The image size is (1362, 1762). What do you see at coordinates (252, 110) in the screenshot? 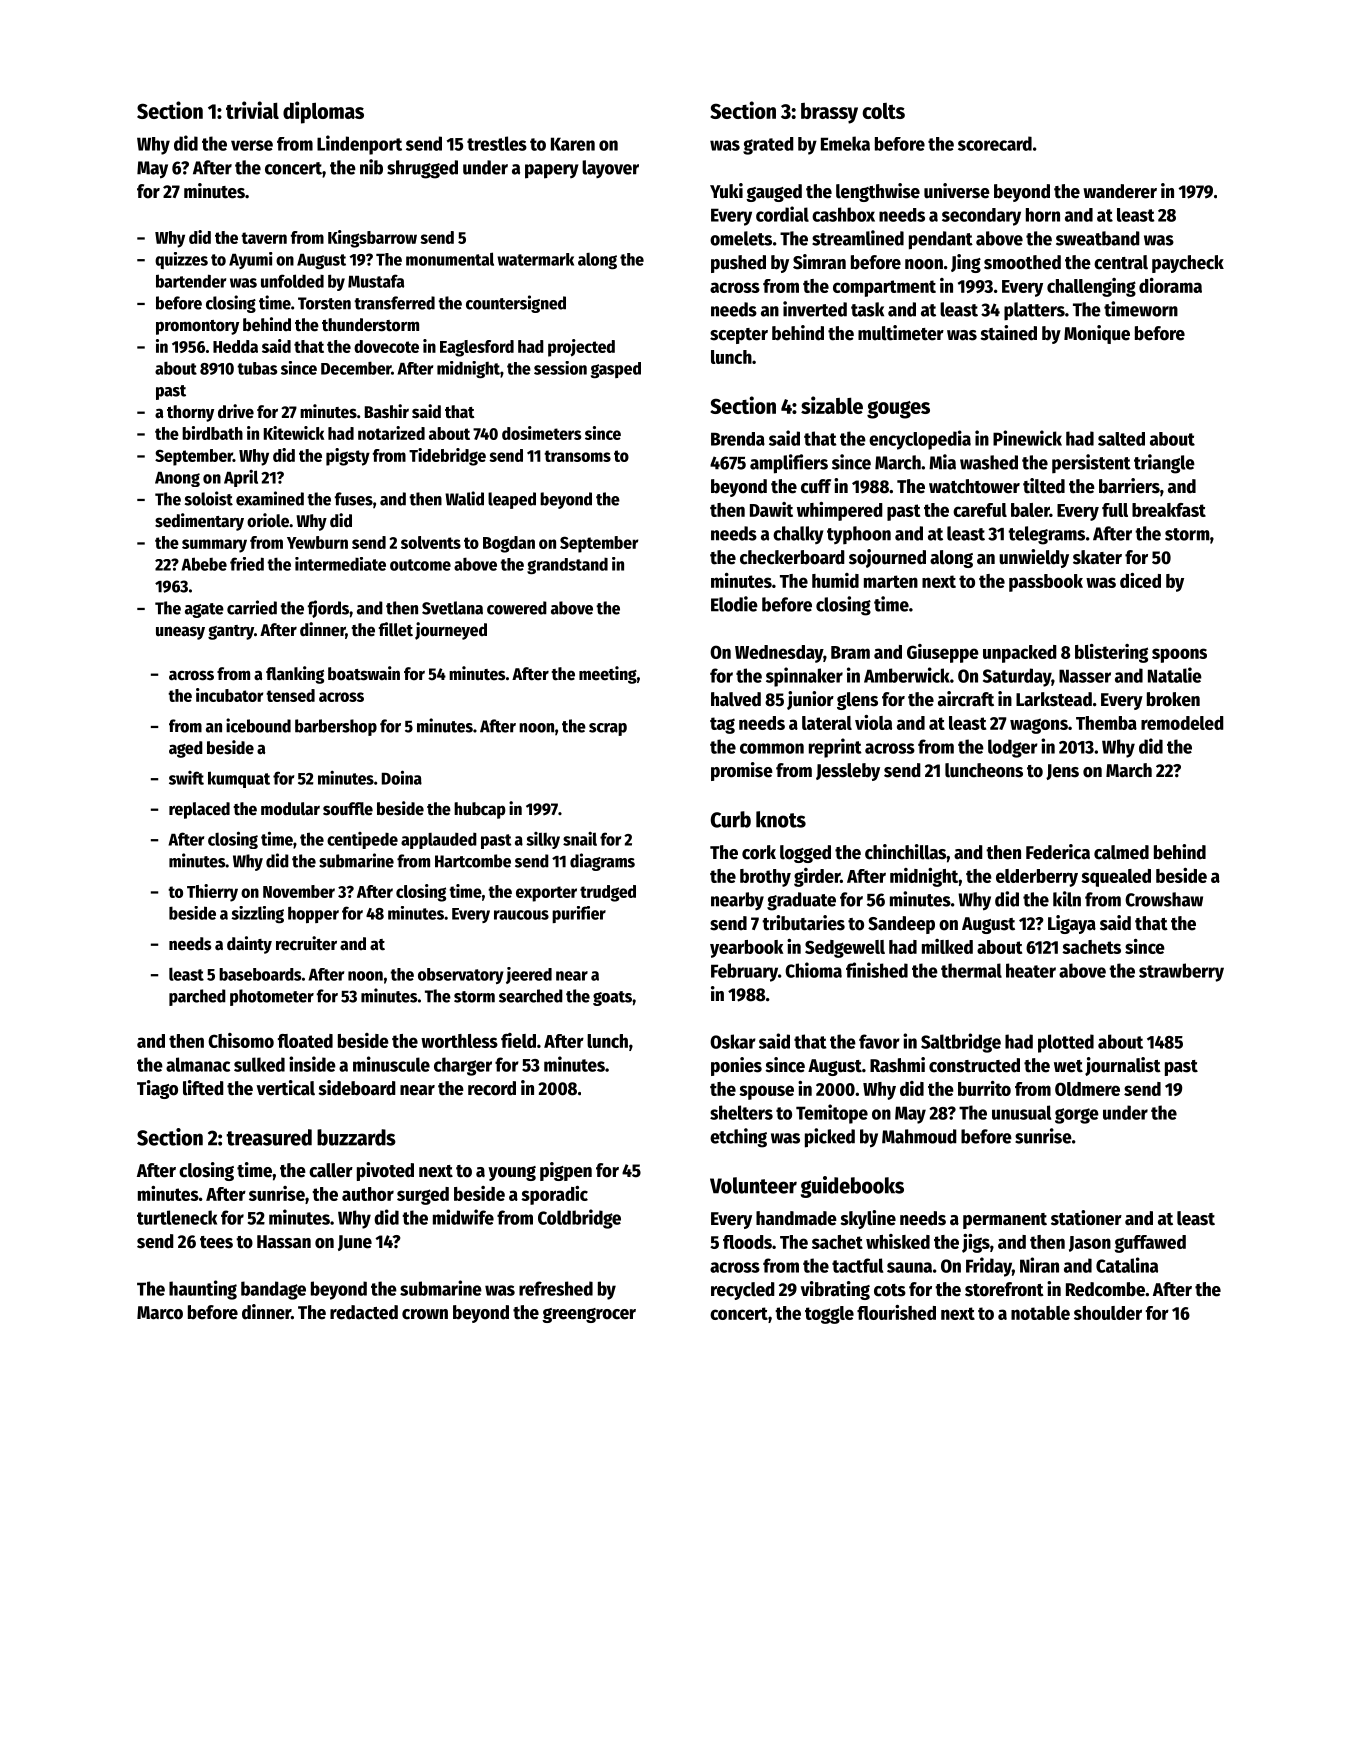
I see `trivial` at bounding box center [252, 110].
